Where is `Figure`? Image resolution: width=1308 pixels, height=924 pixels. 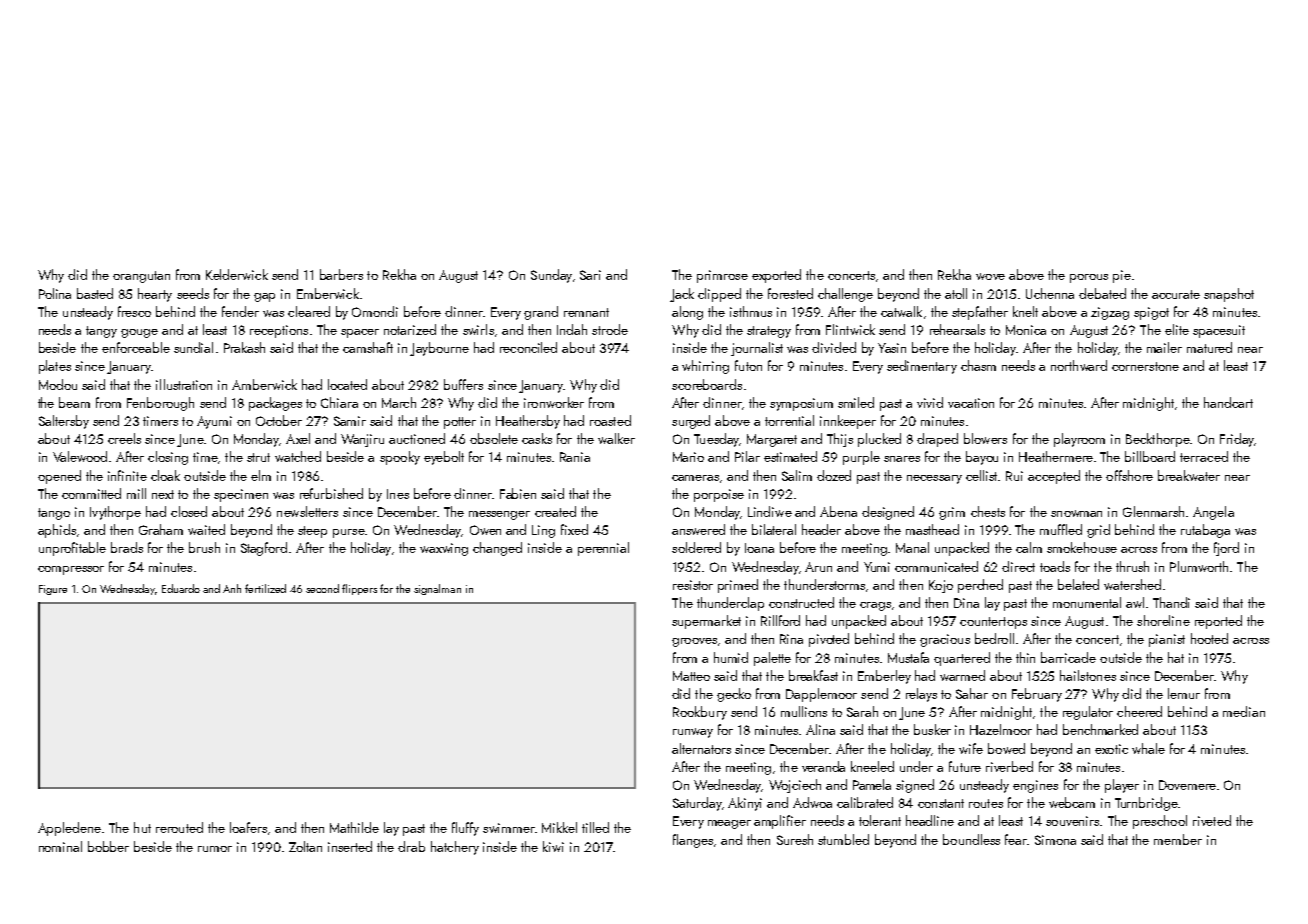
Figure is located at coordinates (53, 590).
